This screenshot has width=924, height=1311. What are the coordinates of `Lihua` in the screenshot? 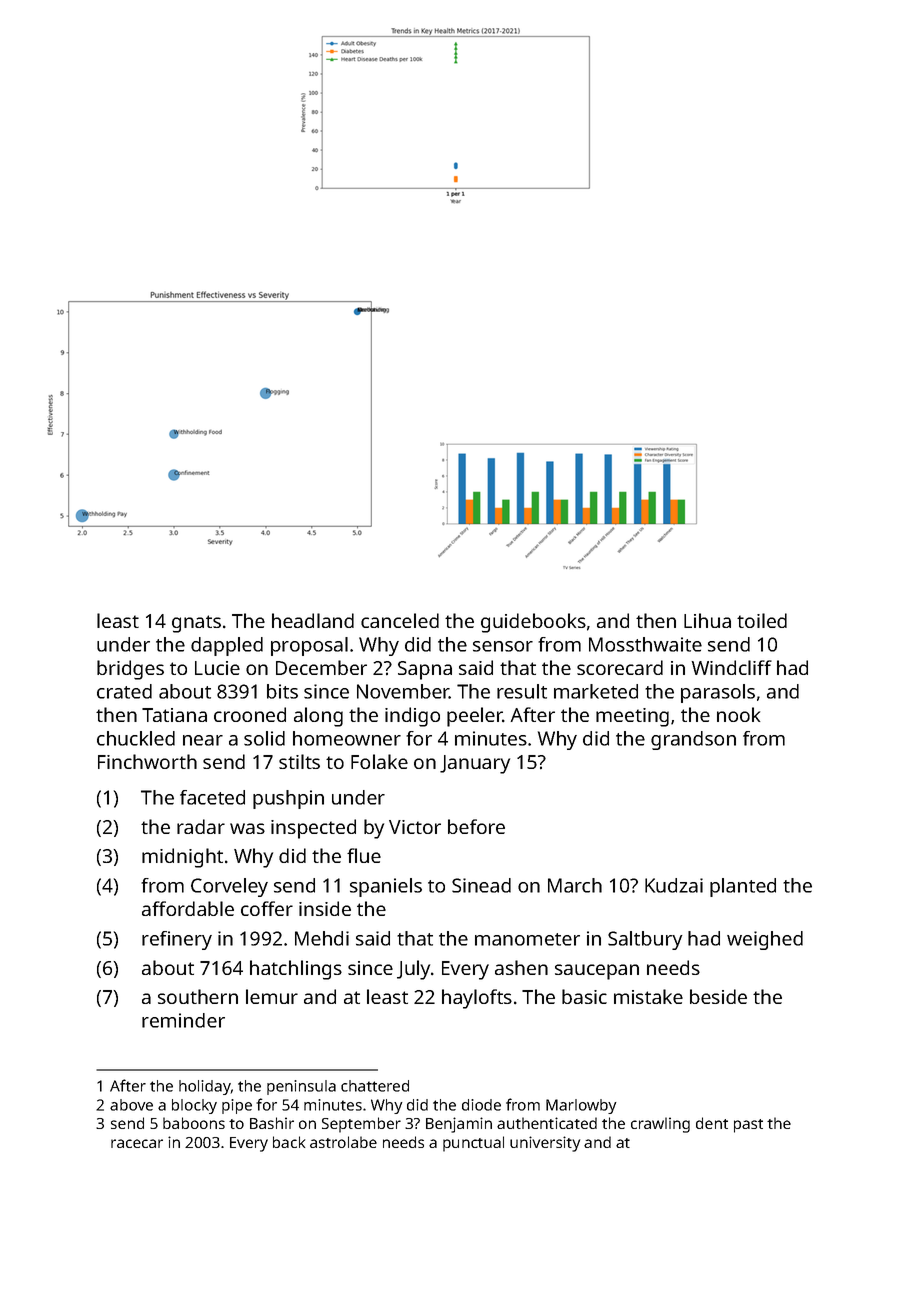 It's located at (707, 620).
